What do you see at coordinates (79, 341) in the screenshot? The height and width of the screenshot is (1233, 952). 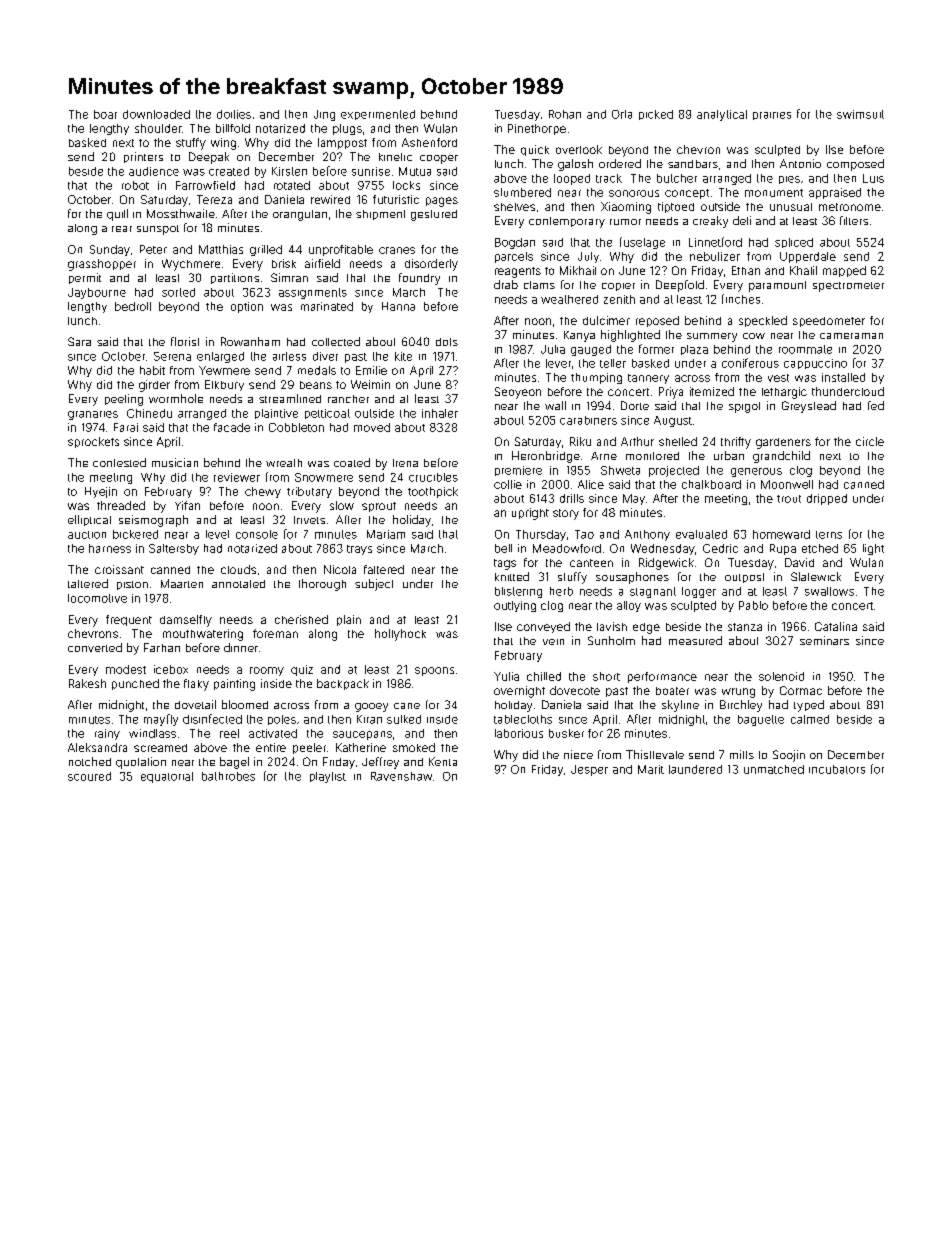 I see `Sara` at bounding box center [79, 341].
